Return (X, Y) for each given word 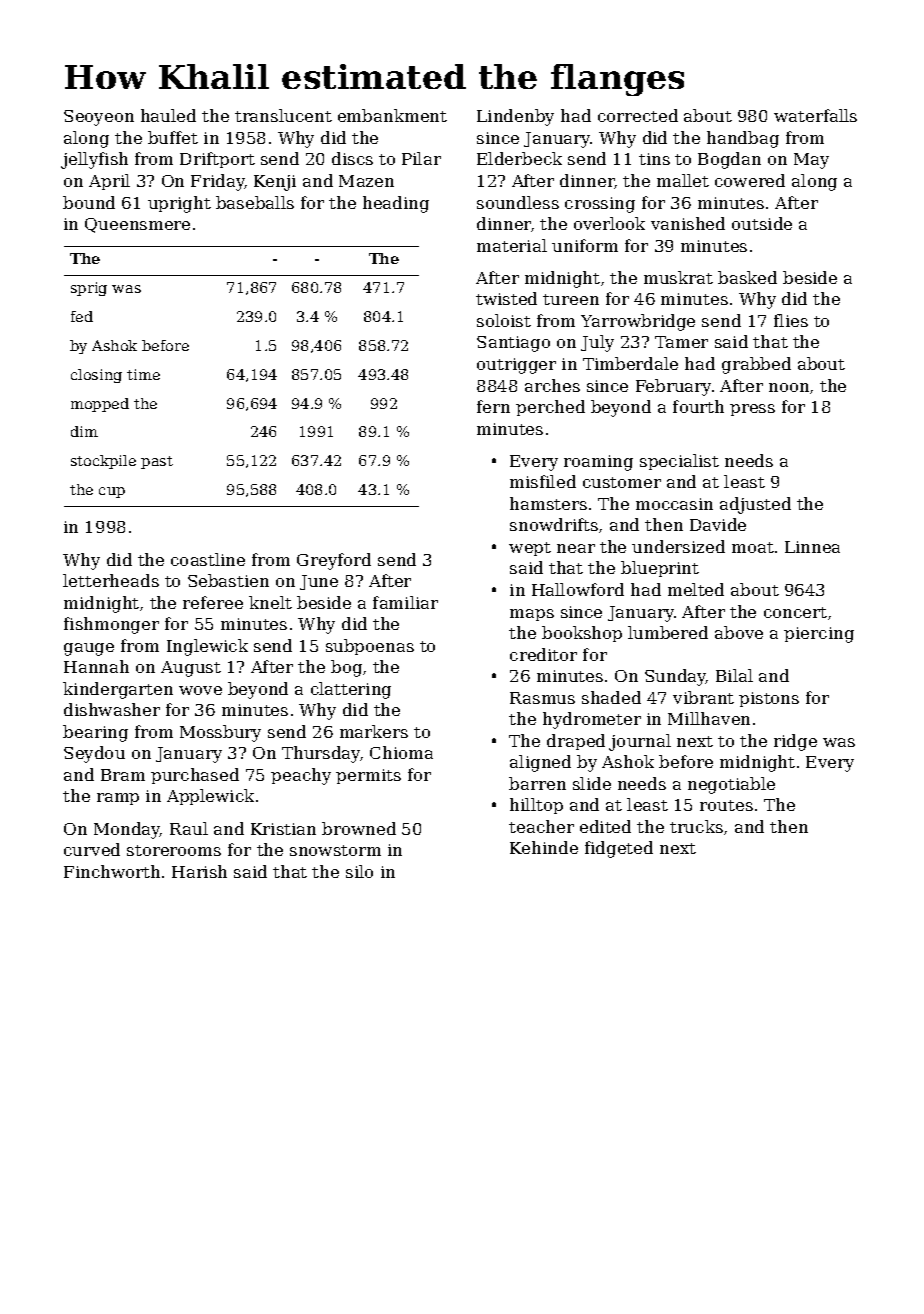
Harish (199, 871)
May (811, 161)
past (157, 462)
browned (359, 828)
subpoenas (370, 647)
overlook (609, 223)
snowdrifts (554, 524)
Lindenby (515, 117)
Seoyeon (99, 118)
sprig (89, 289)
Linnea (812, 547)
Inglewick (207, 647)
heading (396, 204)
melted (696, 589)
